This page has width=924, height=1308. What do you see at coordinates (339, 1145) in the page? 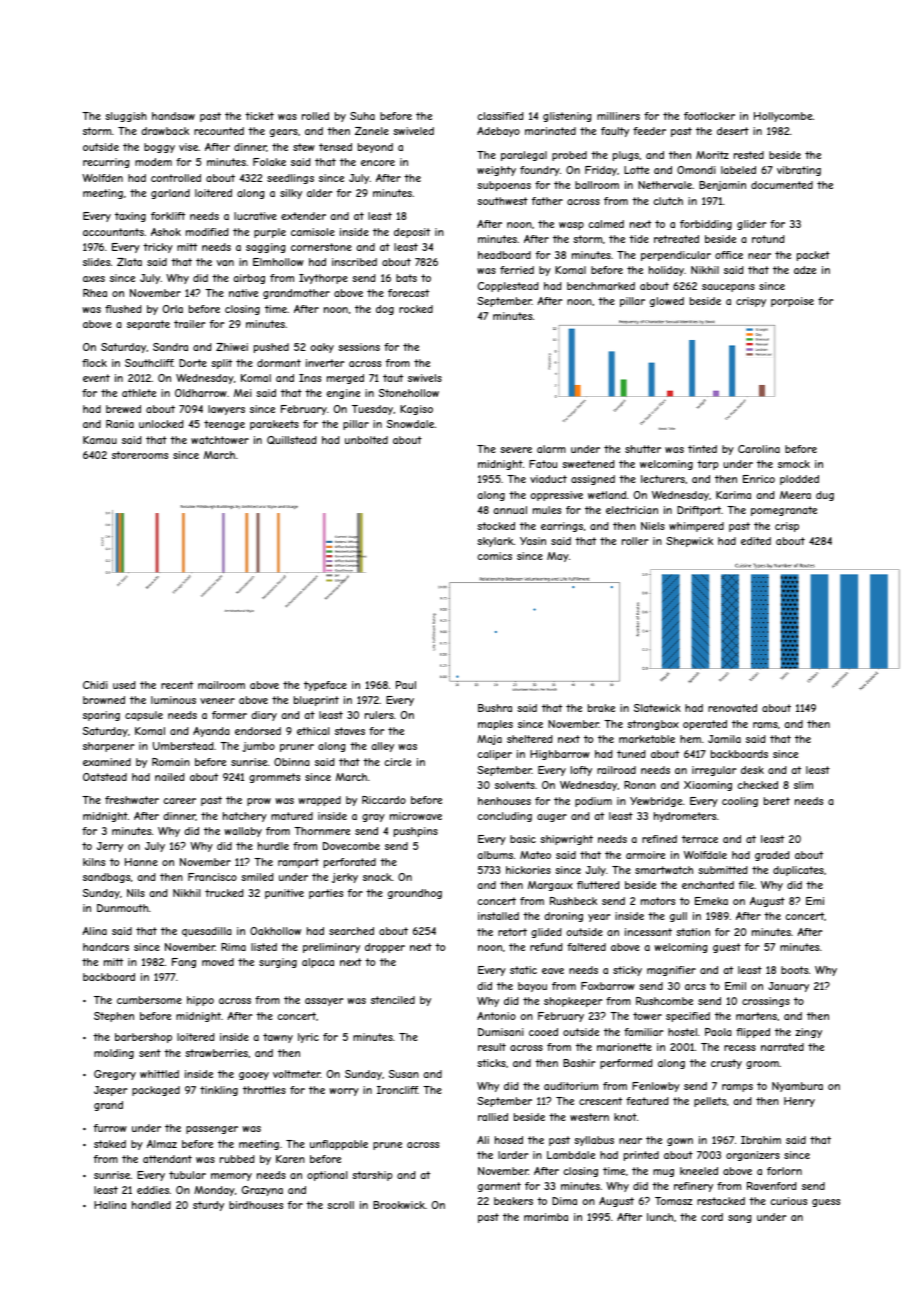
I see `unflappable` at bounding box center [339, 1145].
